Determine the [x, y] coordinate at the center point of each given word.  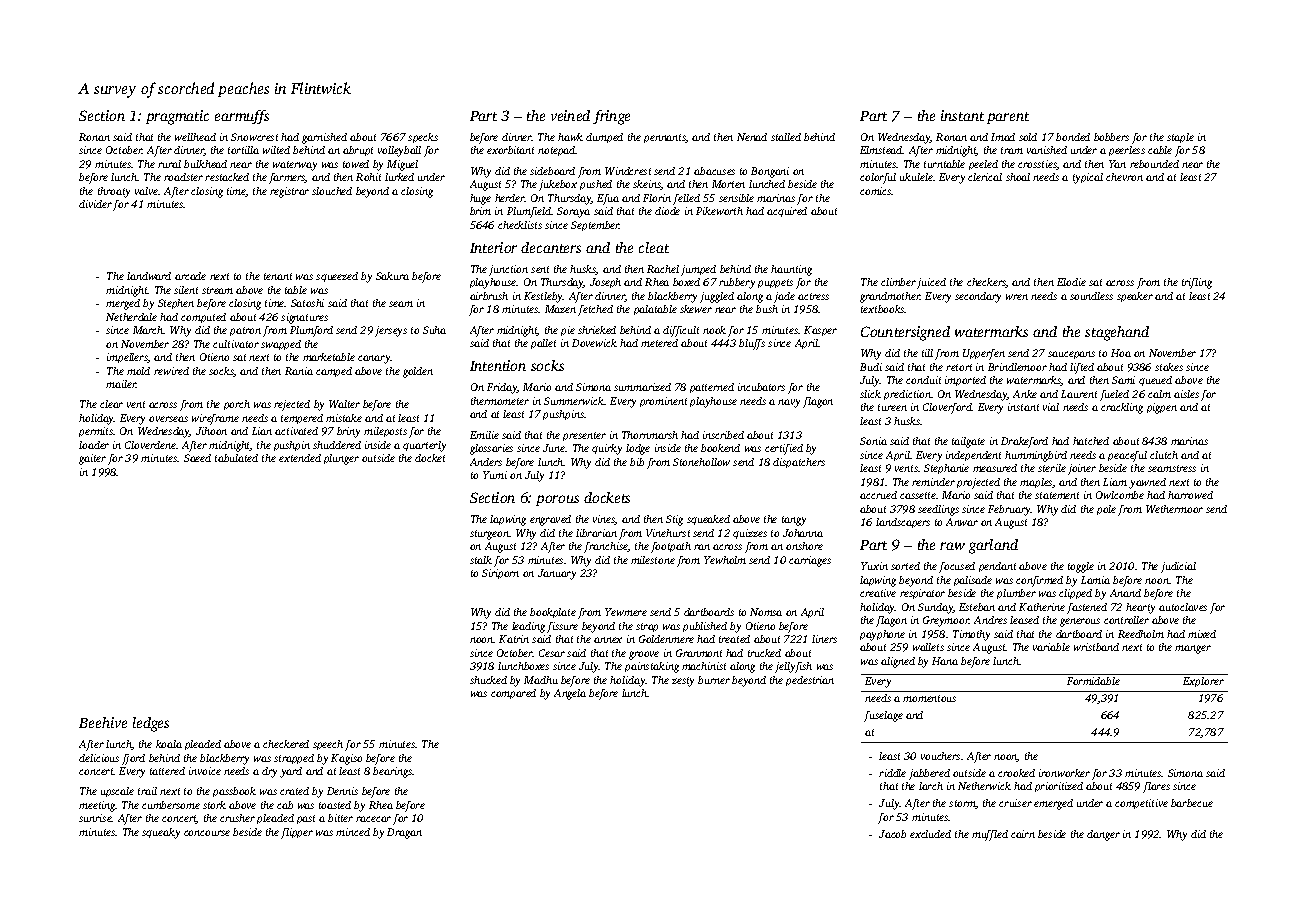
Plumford [311, 331]
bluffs [752, 344]
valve [146, 191]
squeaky [161, 833]
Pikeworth [719, 211]
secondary [978, 297]
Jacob [892, 834]
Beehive [103, 722]
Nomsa [766, 612]
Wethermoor [1174, 509]
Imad [1003, 137]
